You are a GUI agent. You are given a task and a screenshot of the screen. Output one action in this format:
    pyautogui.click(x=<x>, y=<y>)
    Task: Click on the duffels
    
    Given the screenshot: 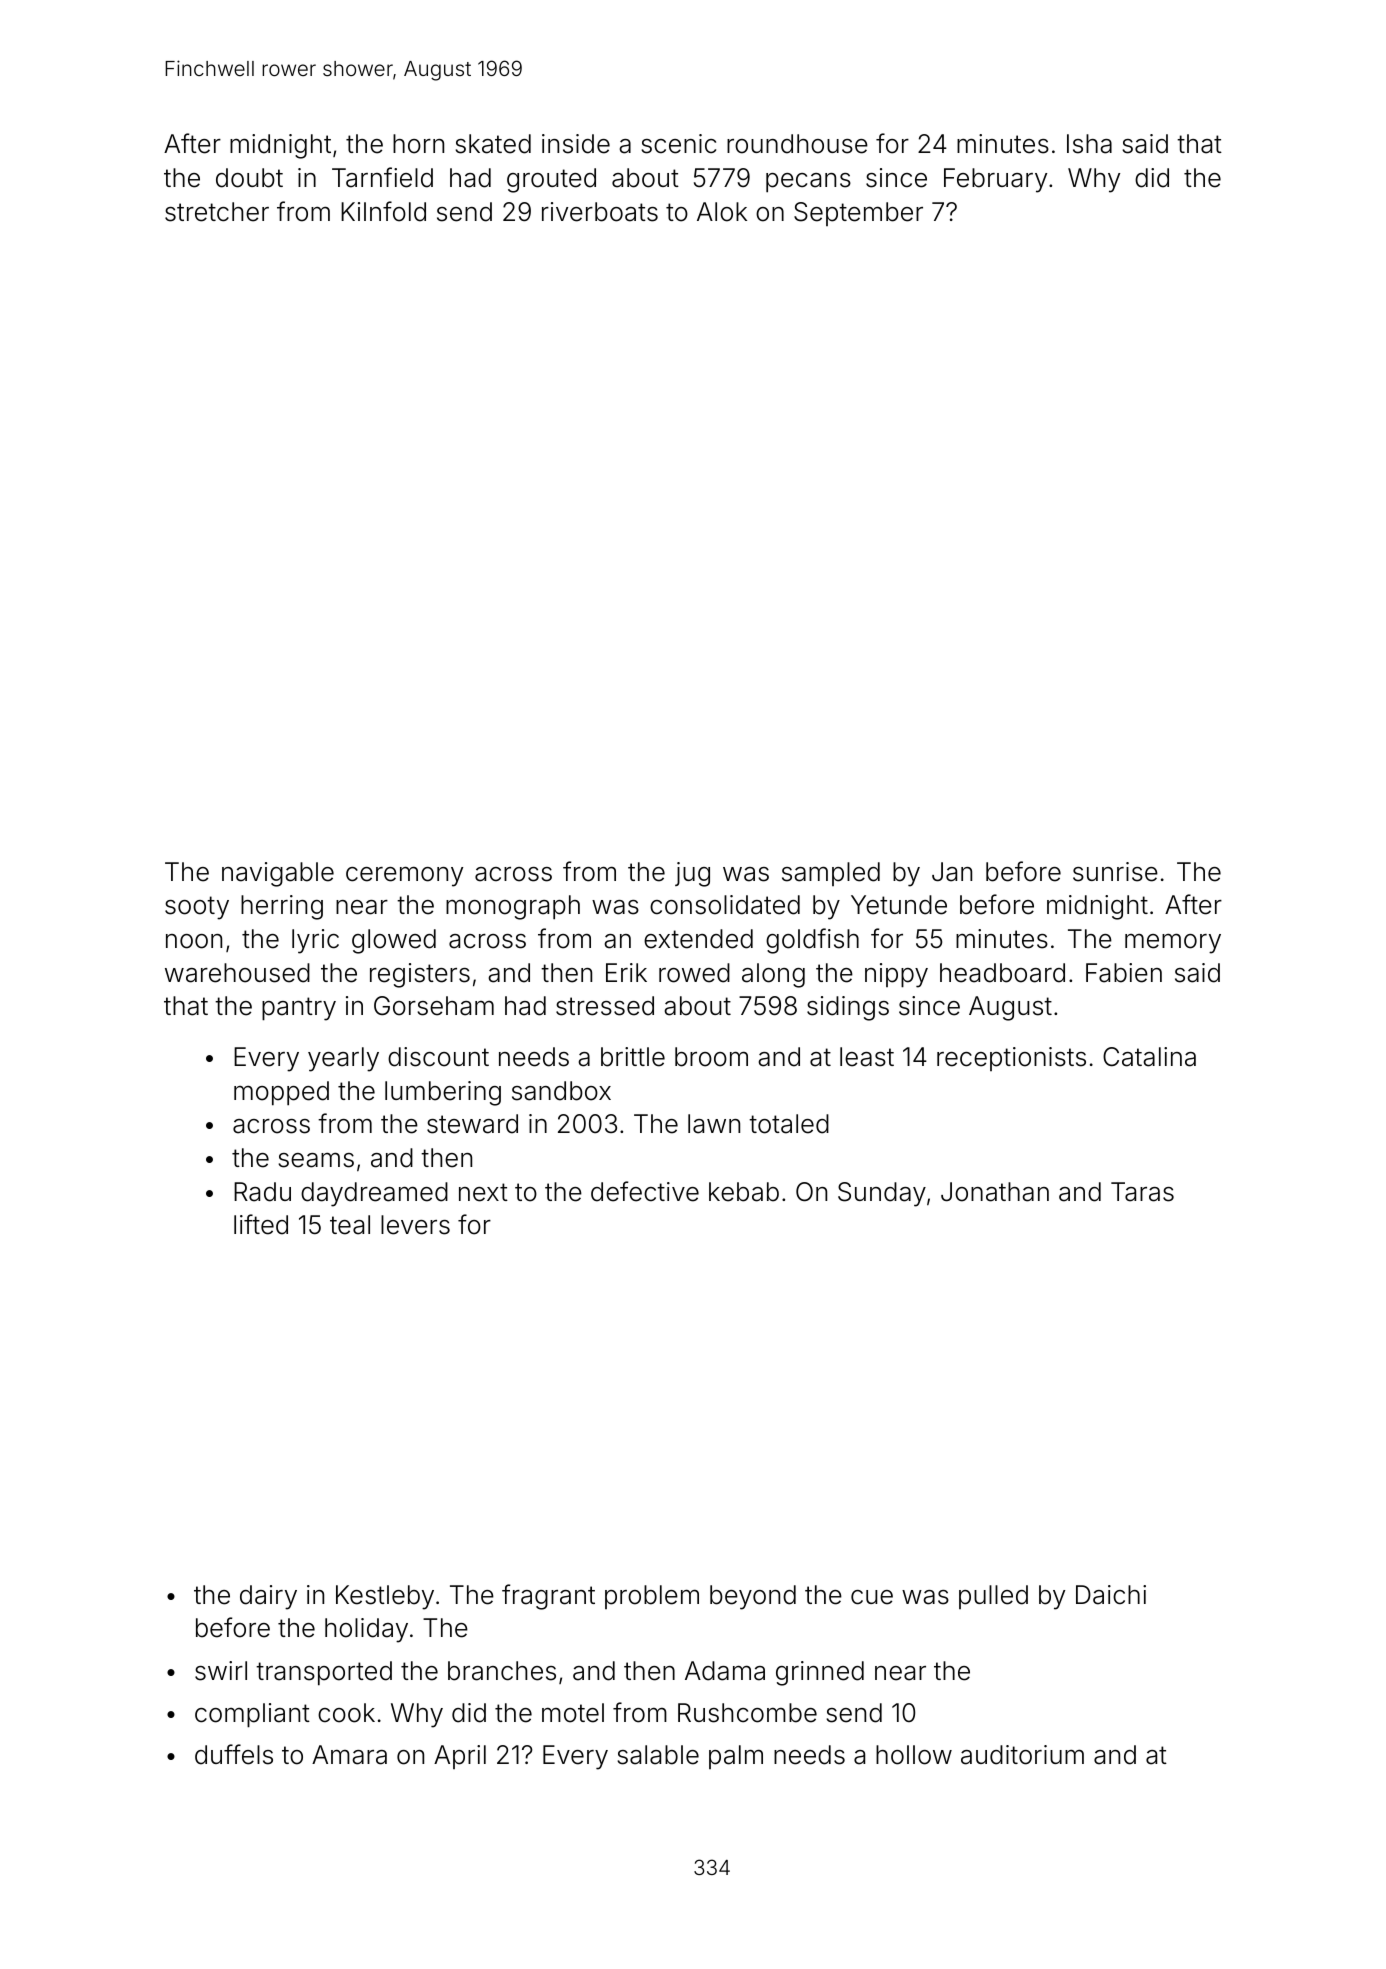 What is the action you would take?
    pyautogui.click(x=234, y=1754)
